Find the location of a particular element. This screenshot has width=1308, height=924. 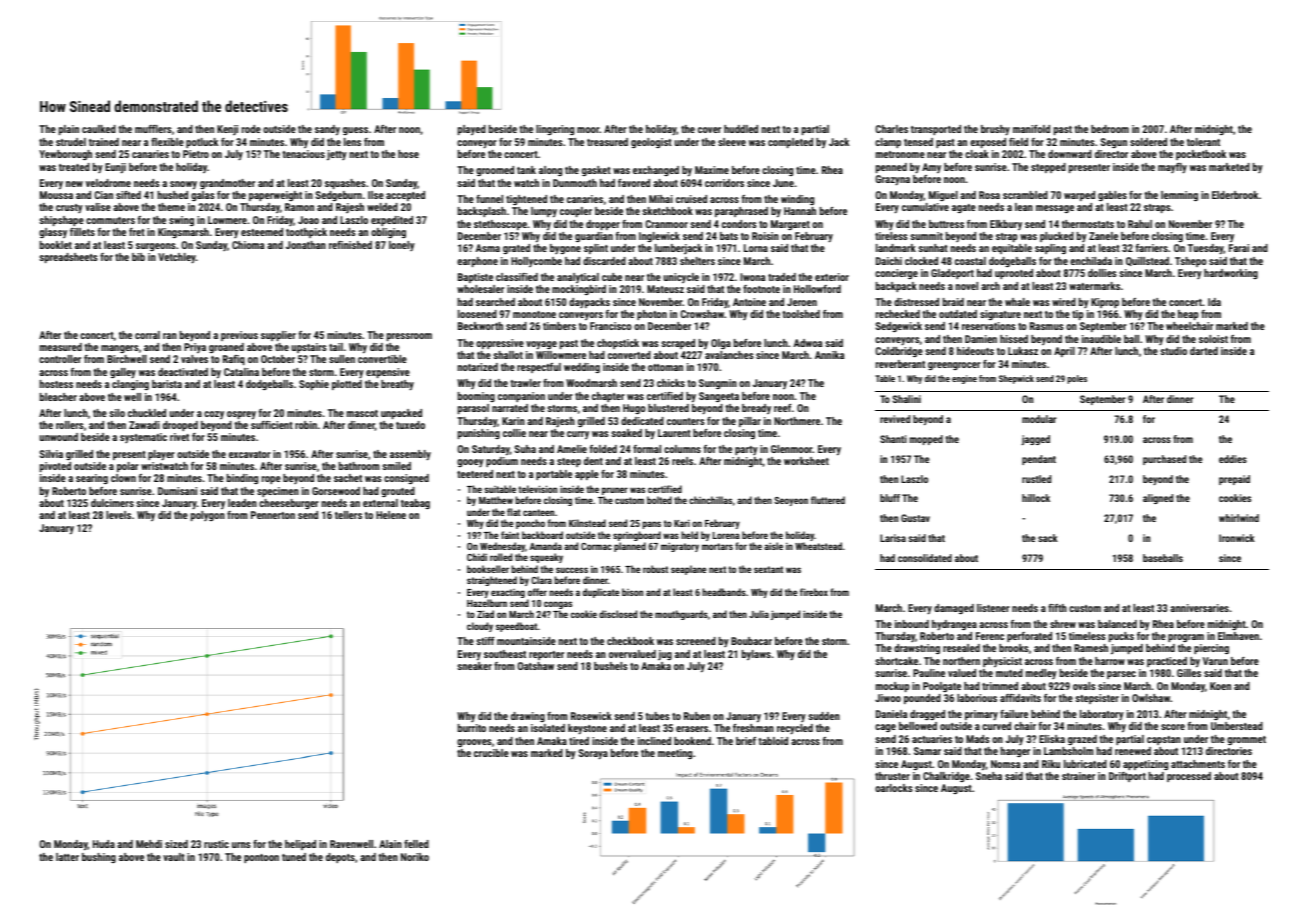

damaged is located at coordinates (954, 609).
